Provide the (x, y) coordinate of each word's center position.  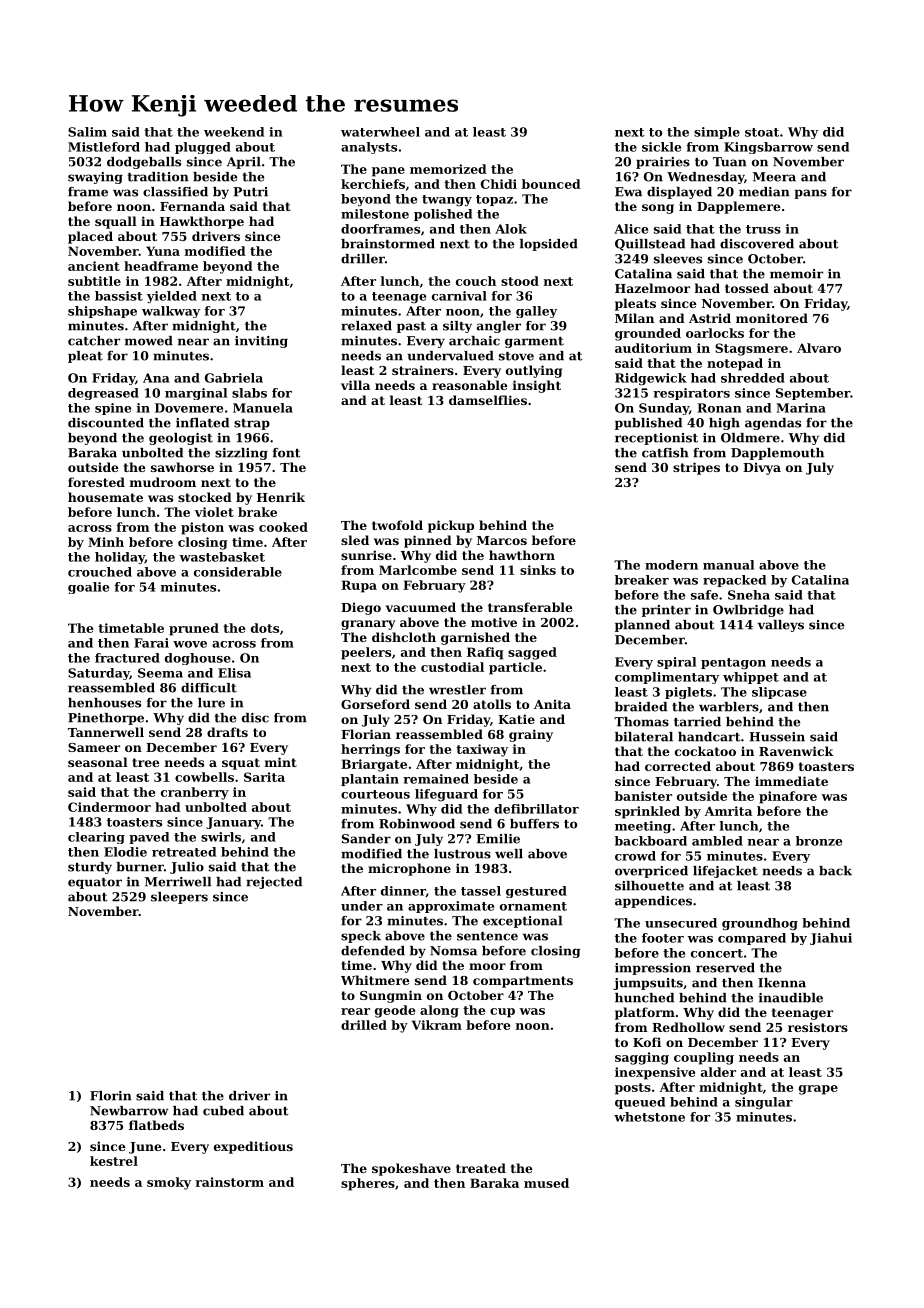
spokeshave (411, 1169)
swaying (95, 178)
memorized (448, 169)
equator (95, 883)
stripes (696, 468)
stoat (762, 132)
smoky (169, 1183)
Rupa (359, 586)
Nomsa (453, 951)
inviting (261, 342)
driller (363, 259)
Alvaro (819, 348)
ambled (717, 841)
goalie (88, 588)
